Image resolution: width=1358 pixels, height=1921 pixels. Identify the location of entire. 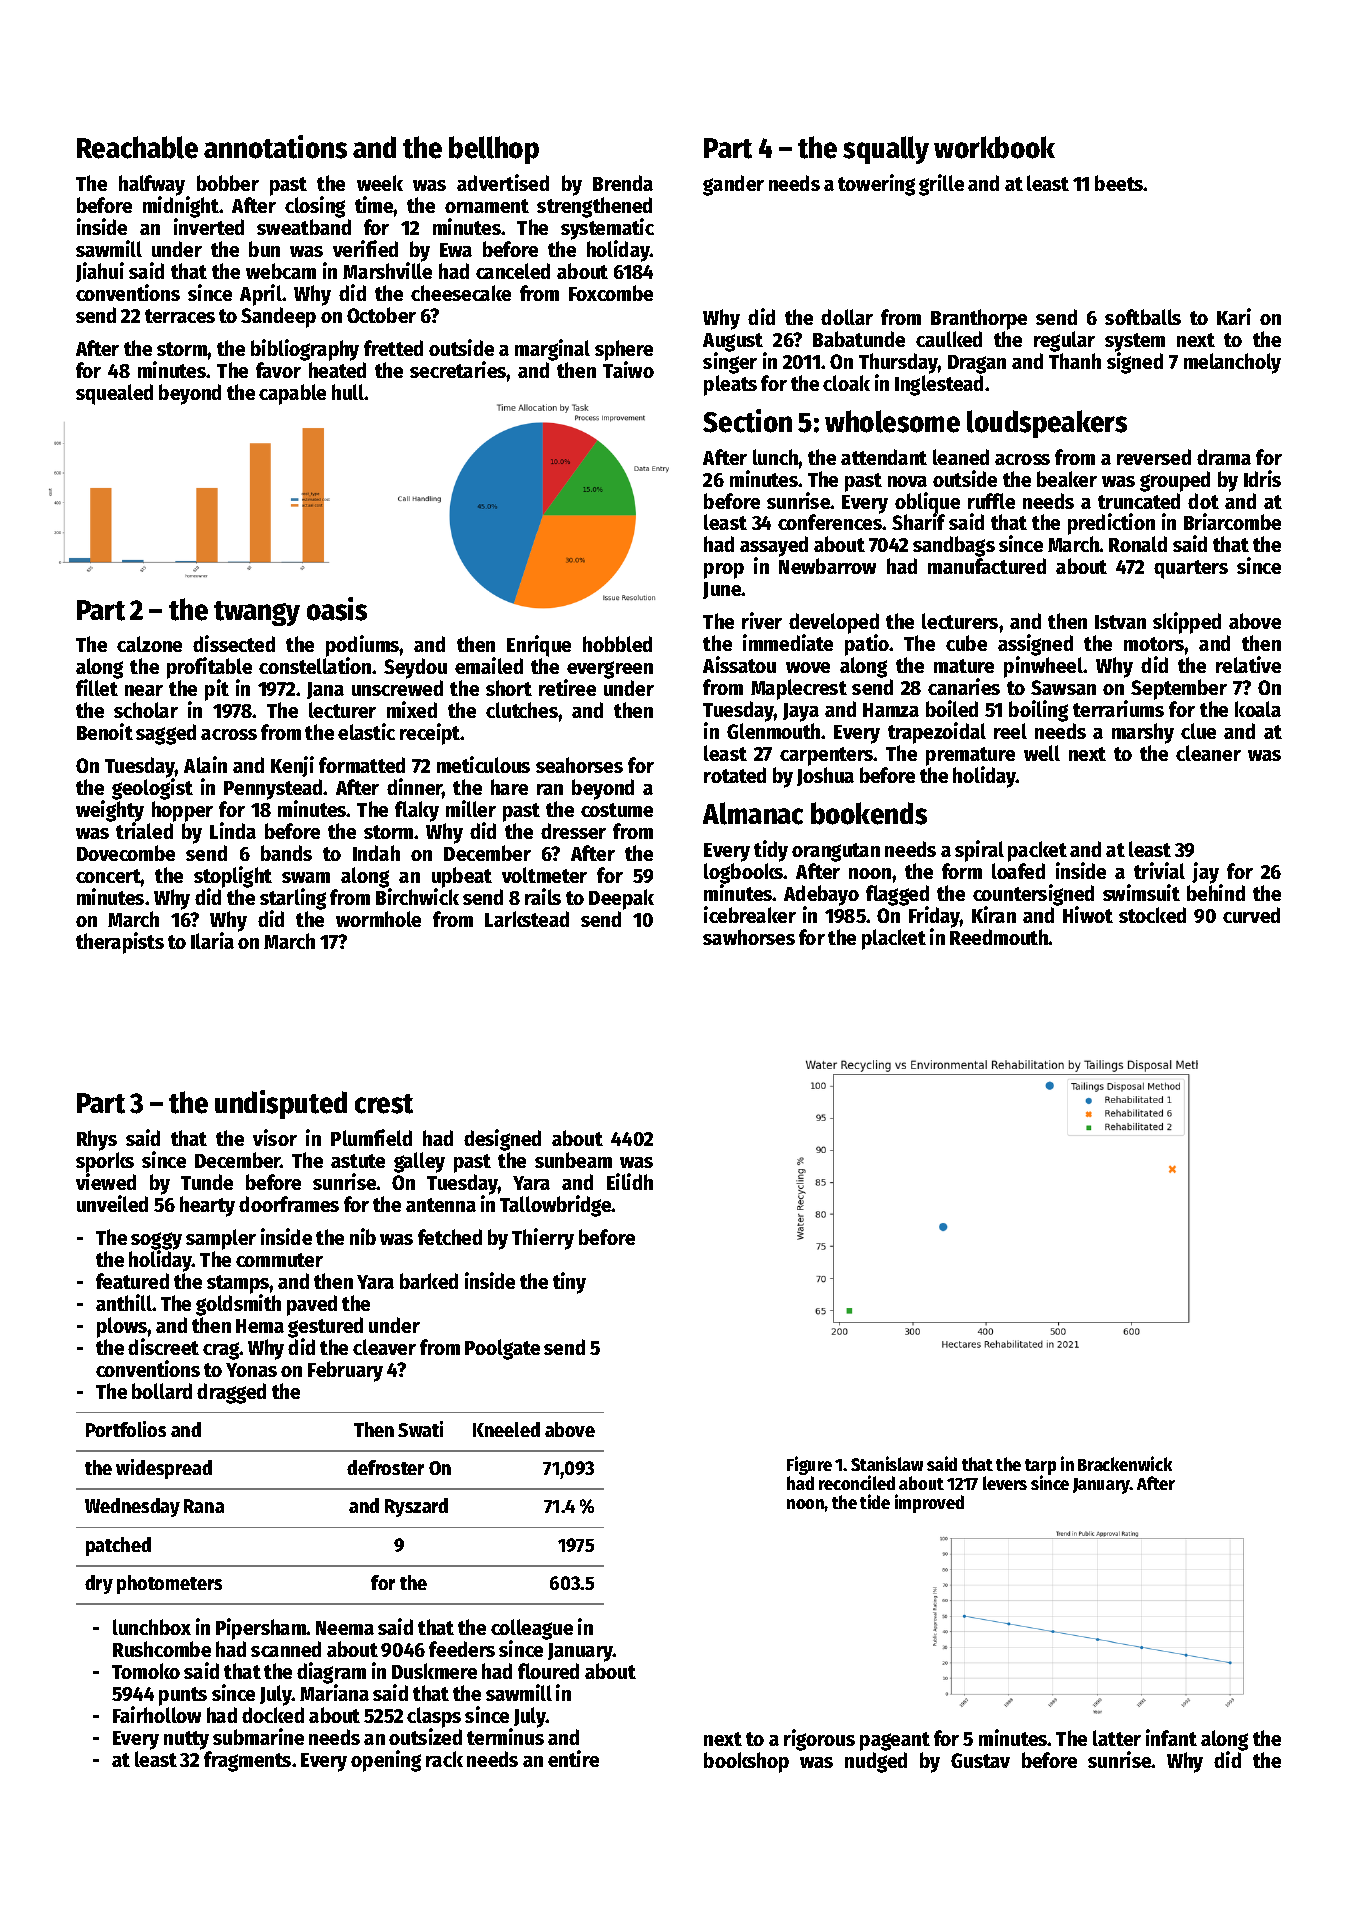
(573, 1758).
